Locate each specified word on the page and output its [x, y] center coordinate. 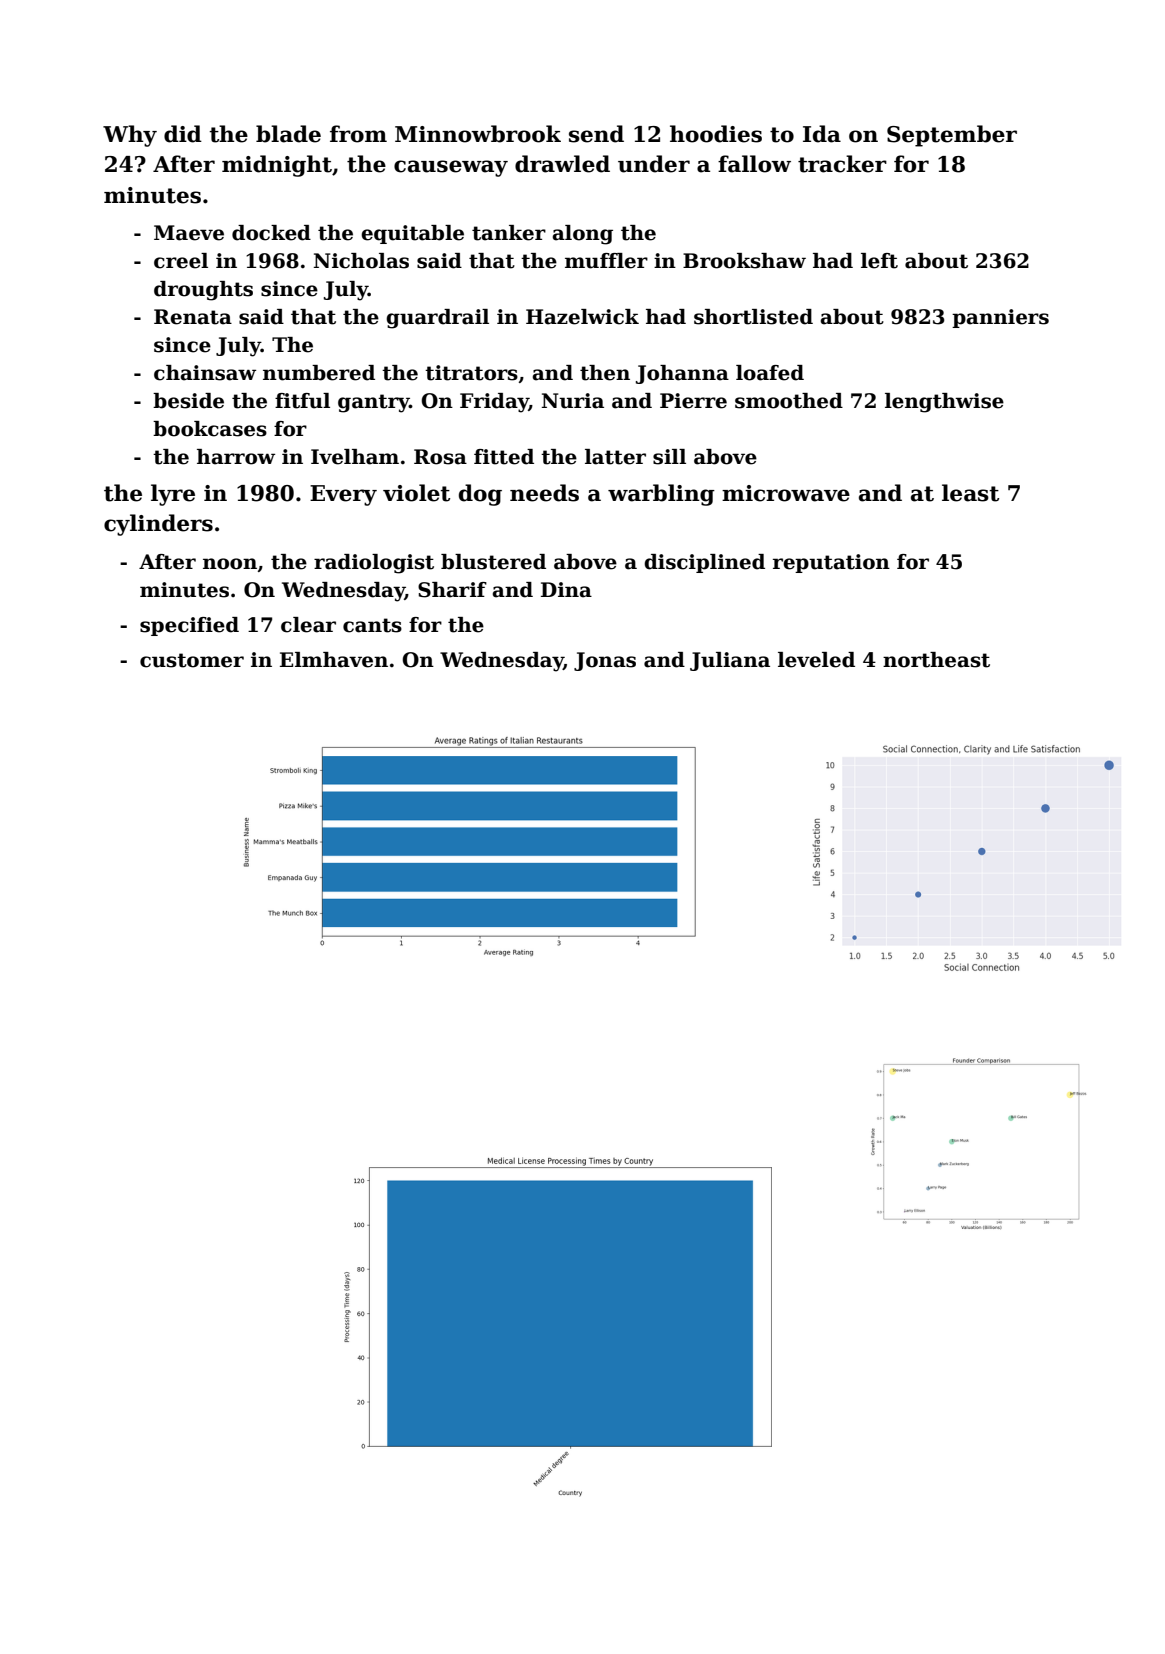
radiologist [374, 564]
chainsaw [205, 373]
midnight [277, 166]
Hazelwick [582, 317]
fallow [754, 164]
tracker [842, 164]
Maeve [189, 233]
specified [189, 626]
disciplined [704, 563]
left [879, 261]
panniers [1000, 318]
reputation [831, 563]
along [583, 235]
